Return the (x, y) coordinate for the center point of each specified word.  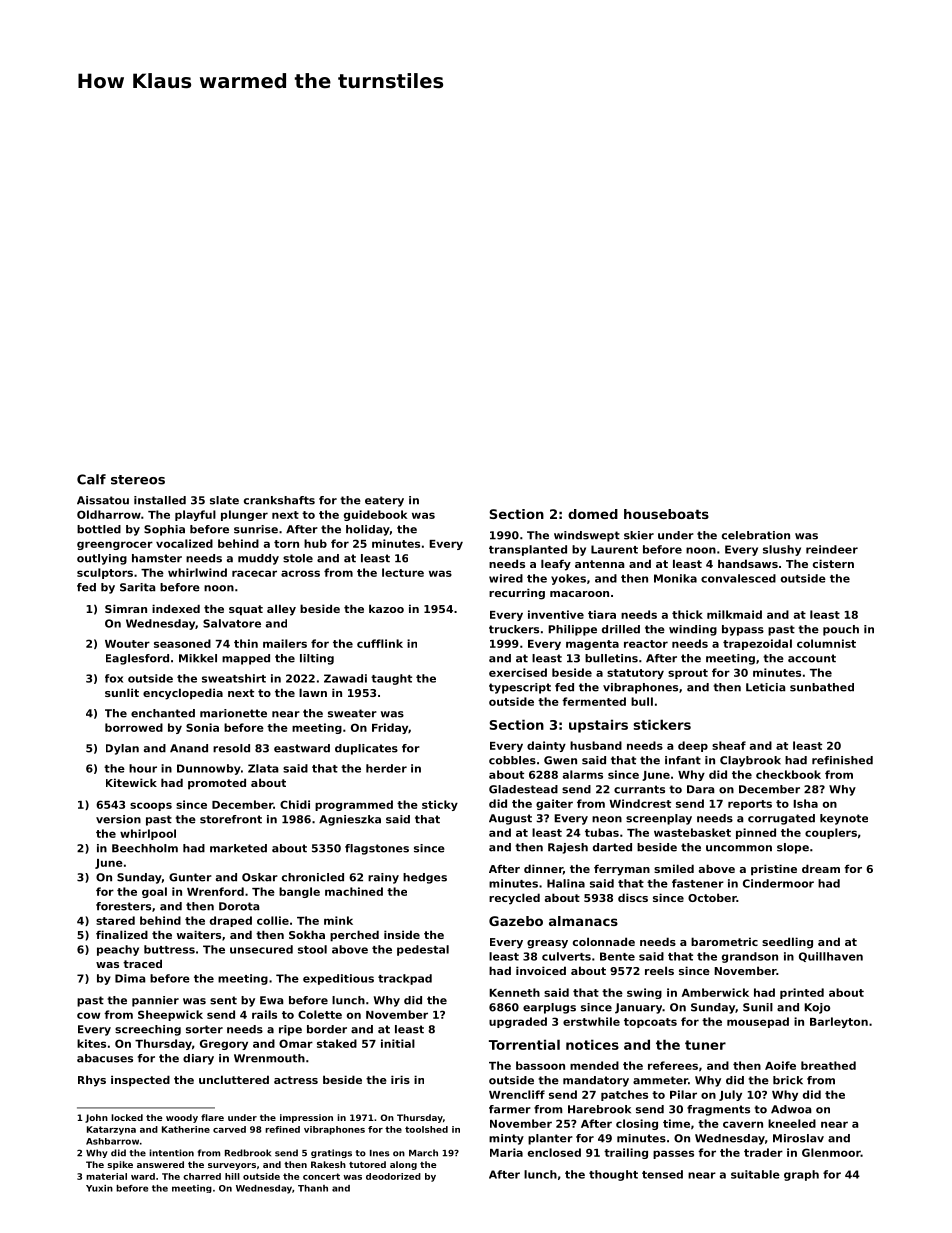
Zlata (263, 768)
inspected (140, 1081)
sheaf (729, 745)
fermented (594, 701)
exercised (518, 672)
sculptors (105, 573)
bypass (743, 630)
